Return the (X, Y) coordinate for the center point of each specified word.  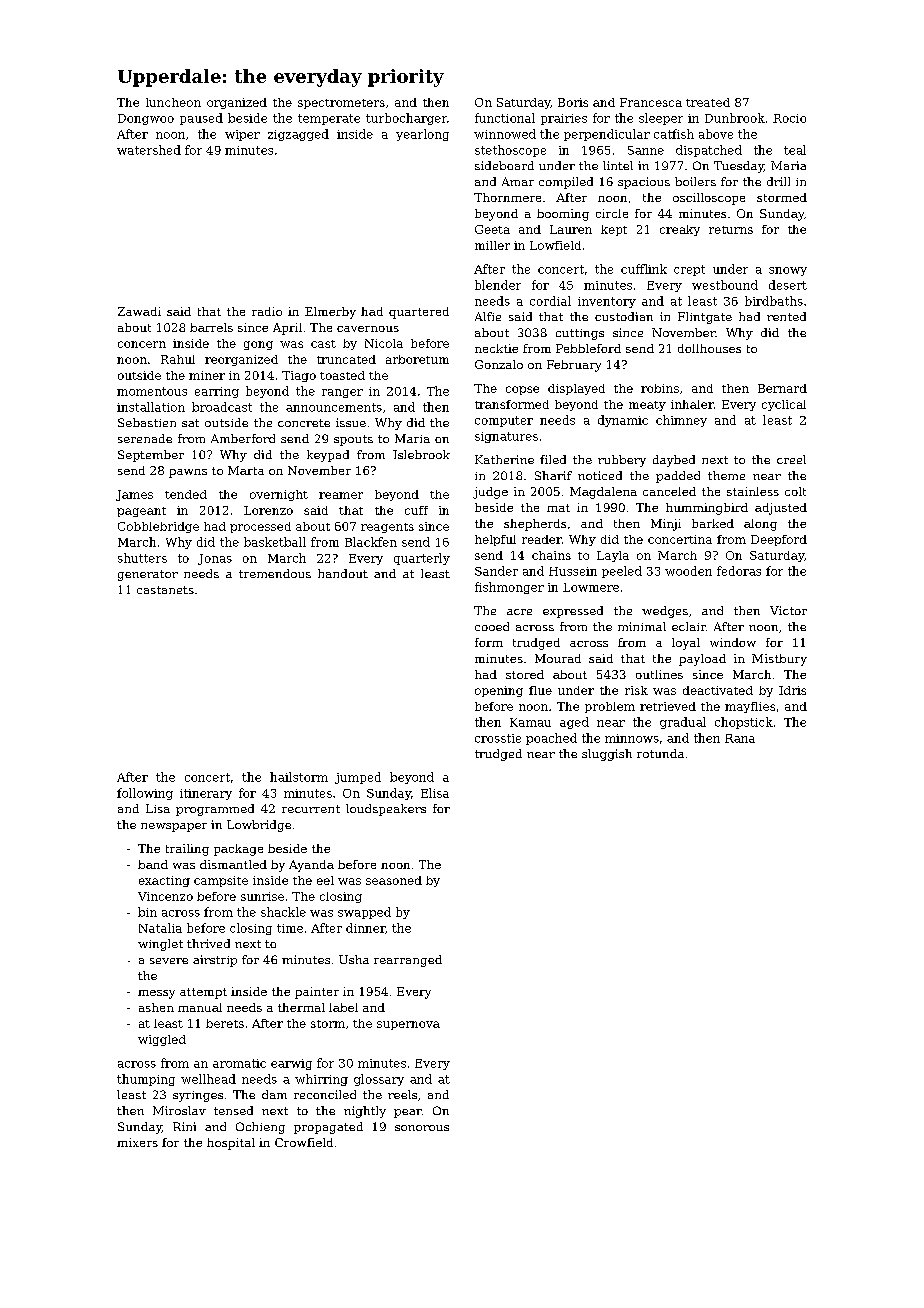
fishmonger (509, 588)
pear (408, 1113)
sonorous (422, 1128)
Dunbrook (735, 118)
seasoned (394, 880)
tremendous (275, 573)
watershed (149, 150)
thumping (146, 1080)
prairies (564, 119)
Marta (246, 470)
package (238, 850)
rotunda (660, 753)
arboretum (417, 359)
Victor (788, 610)
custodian (624, 316)
